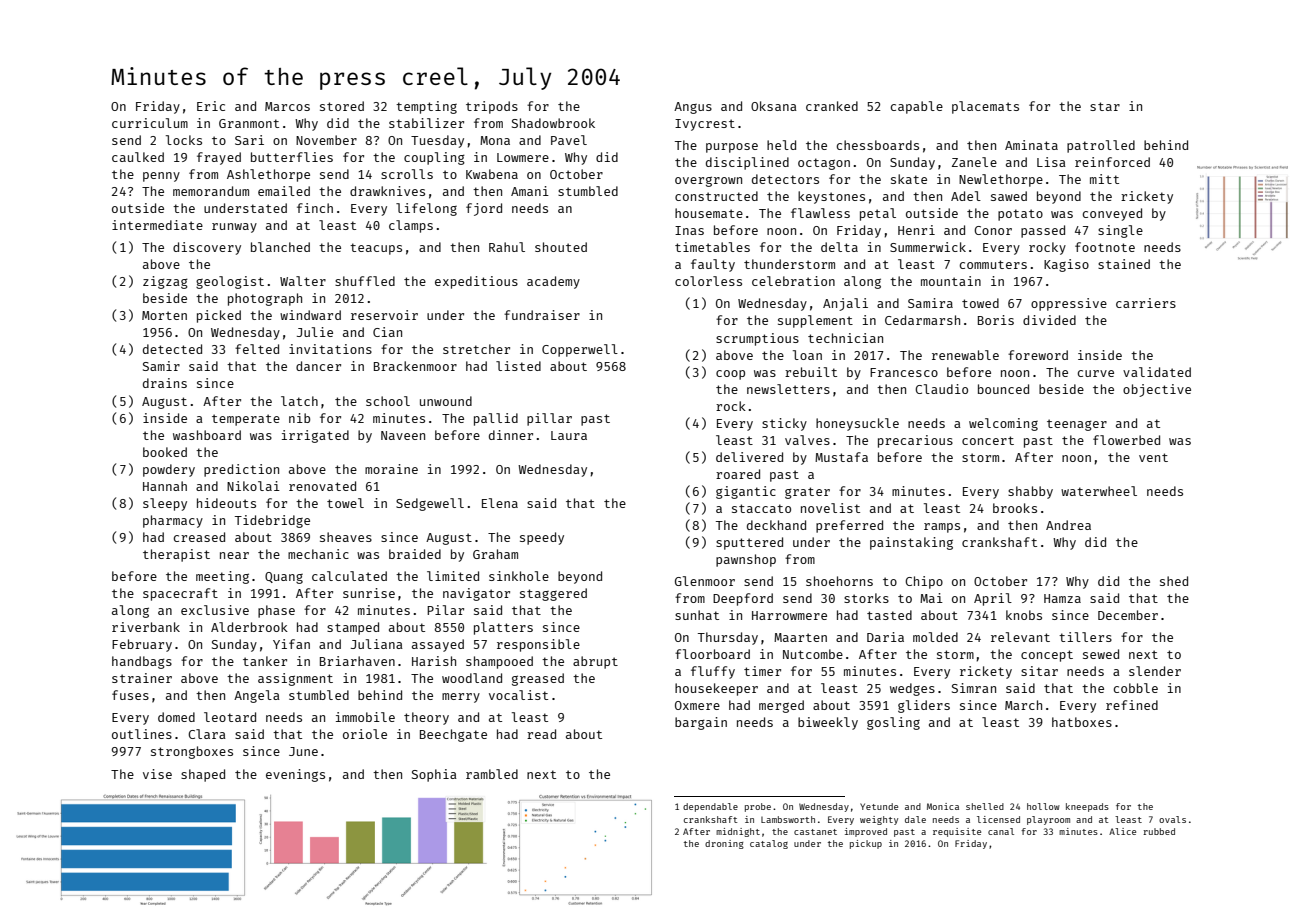 Image resolution: width=1308 pixels, height=924 pixels. What do you see at coordinates (503, 628) in the screenshot?
I see `platters` at bounding box center [503, 628].
